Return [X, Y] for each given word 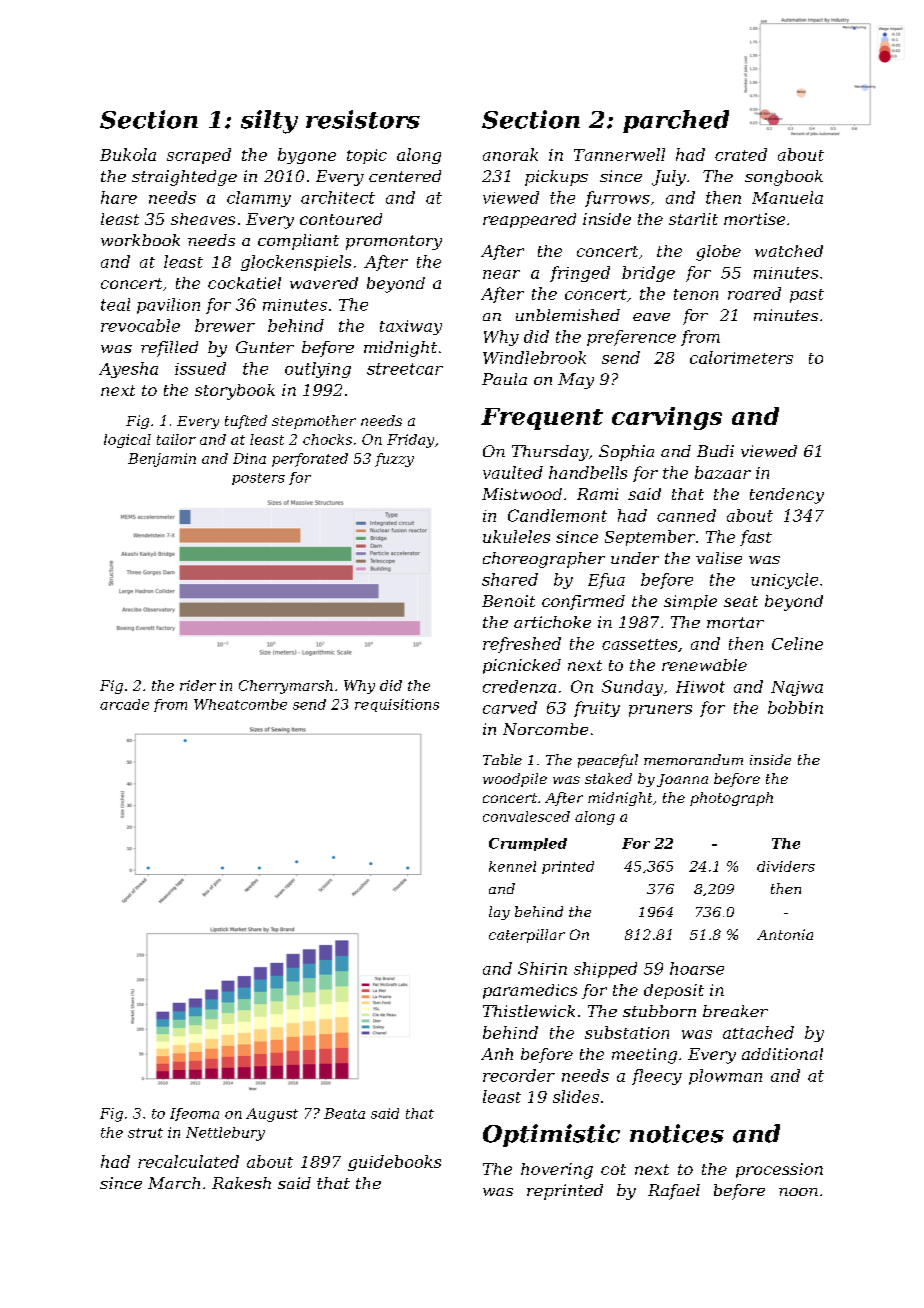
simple [690, 602]
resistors [363, 119]
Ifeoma [194, 1114]
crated [741, 154]
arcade [124, 704]
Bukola [128, 154]
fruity [597, 709]
